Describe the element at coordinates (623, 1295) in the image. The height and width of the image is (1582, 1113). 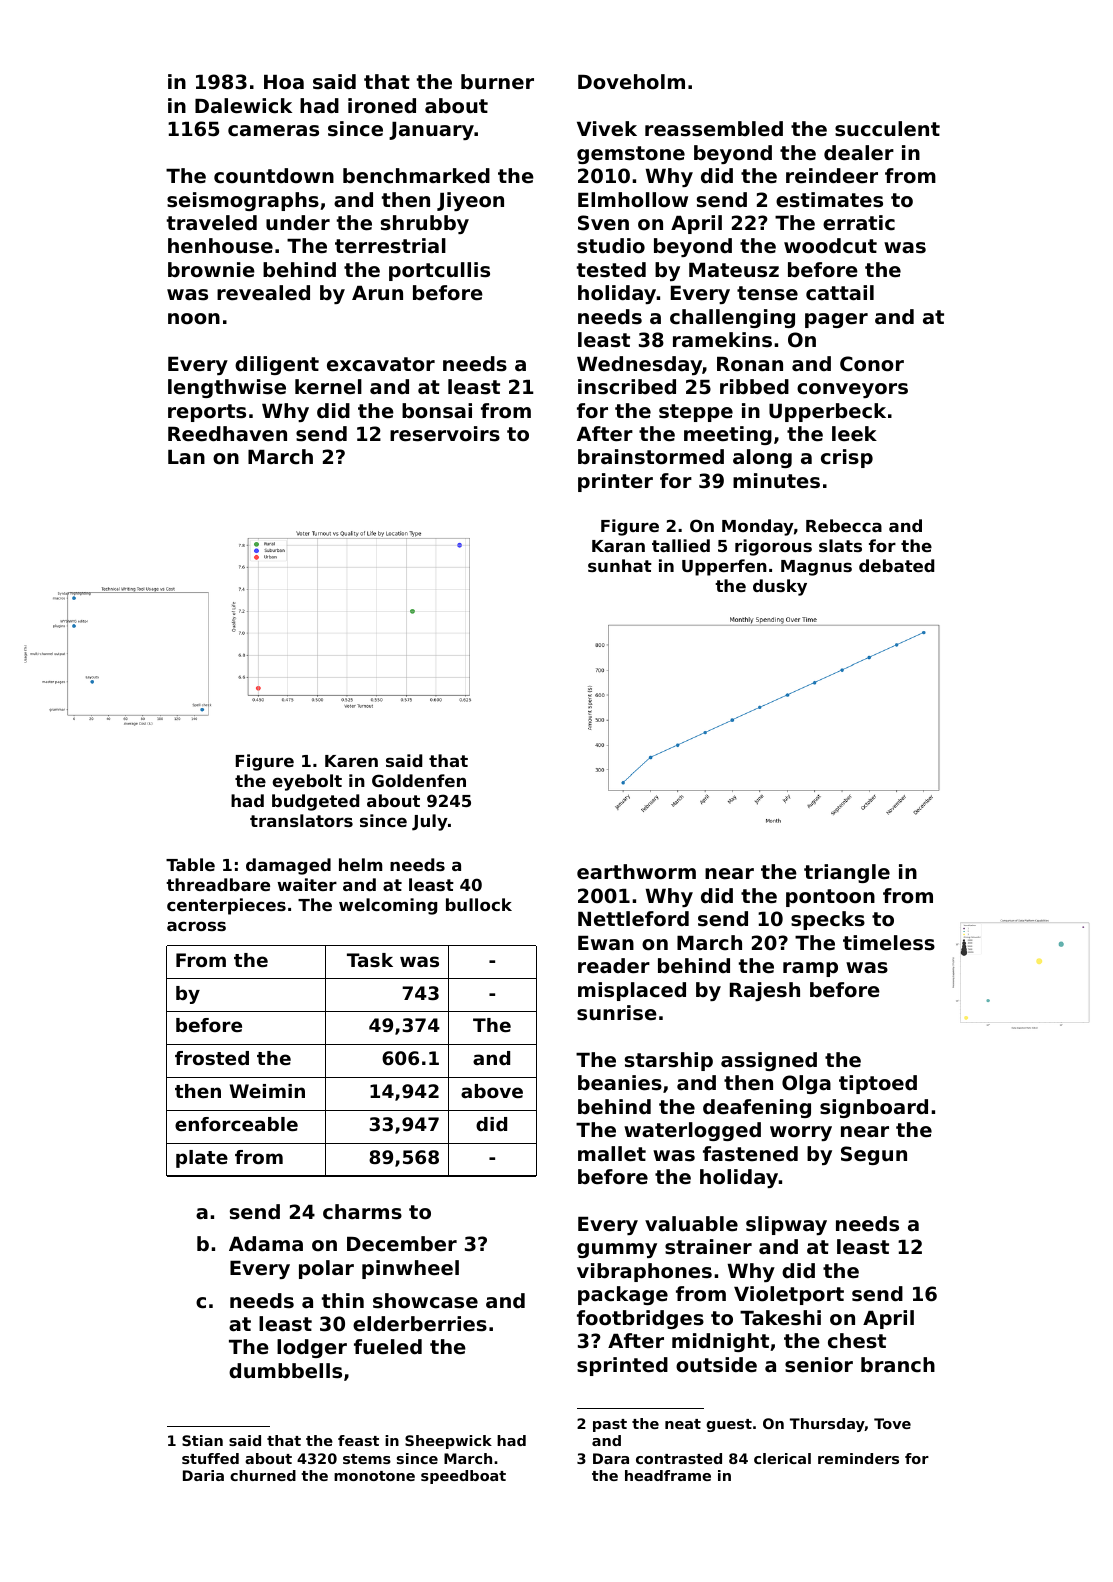
I see `package` at that location.
